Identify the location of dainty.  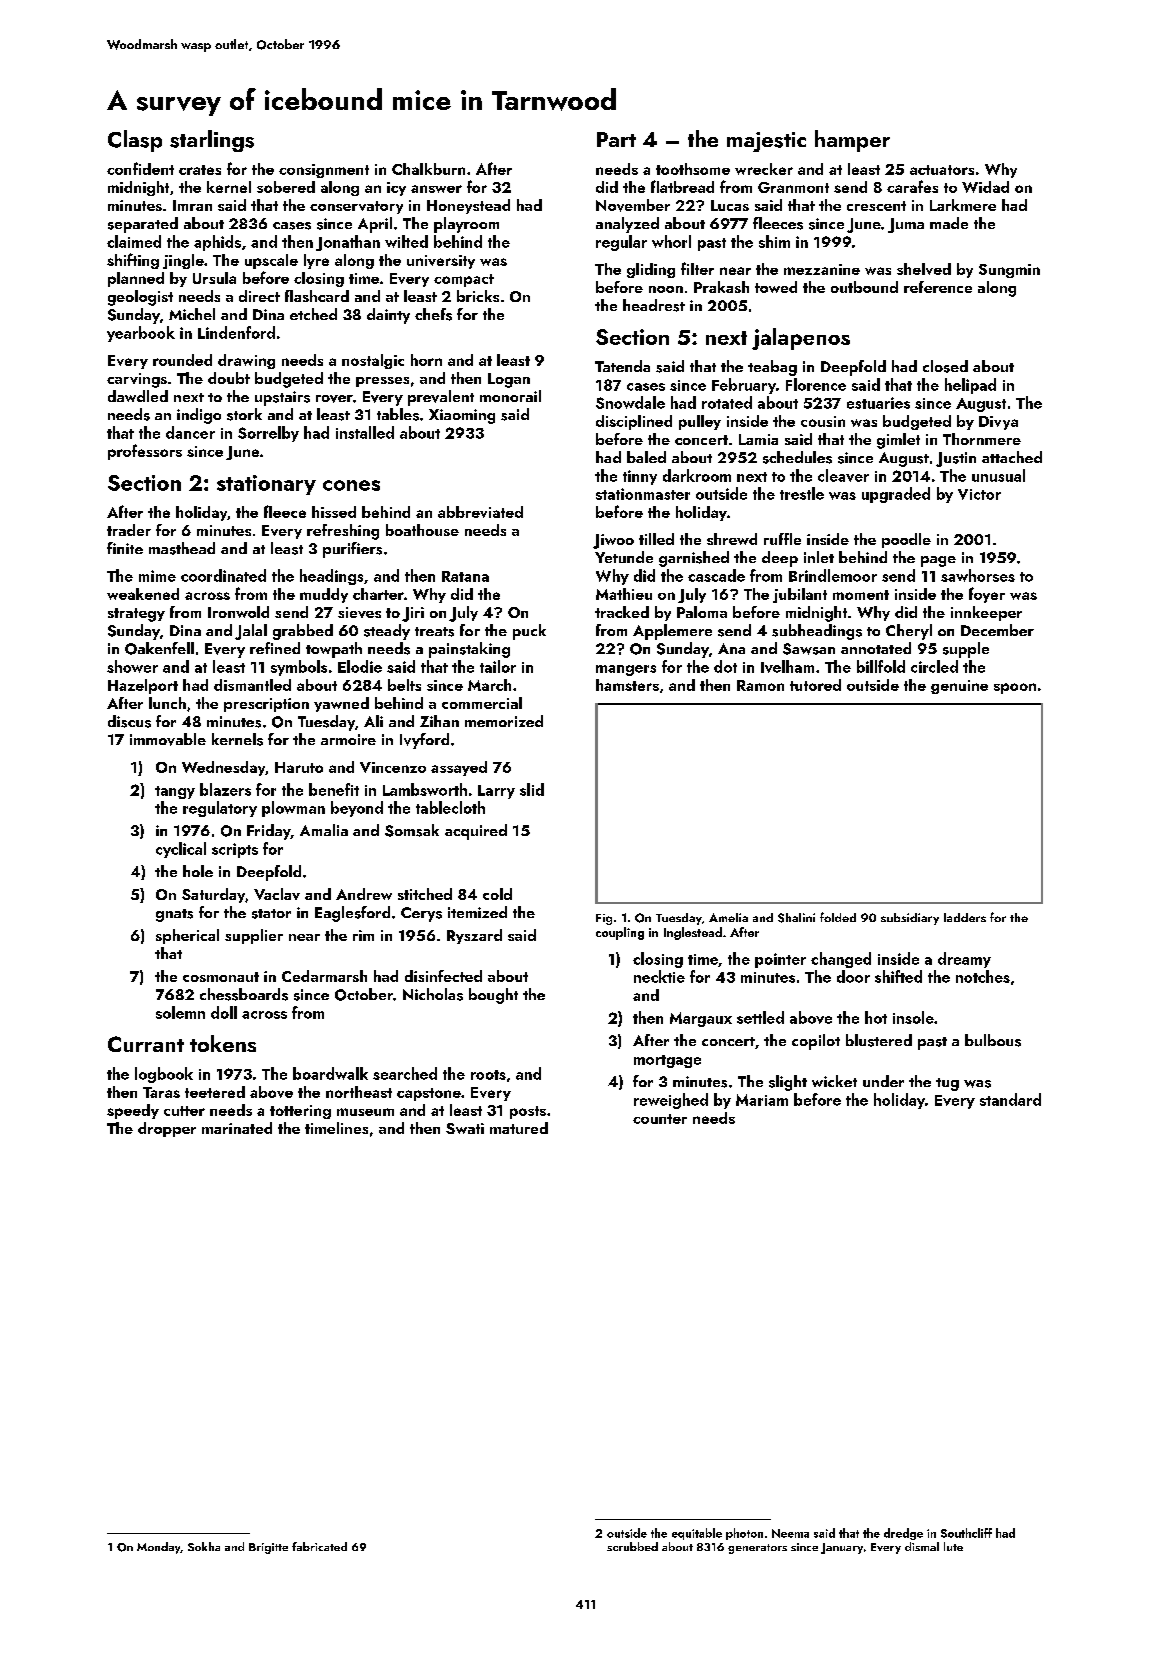
(388, 316).
